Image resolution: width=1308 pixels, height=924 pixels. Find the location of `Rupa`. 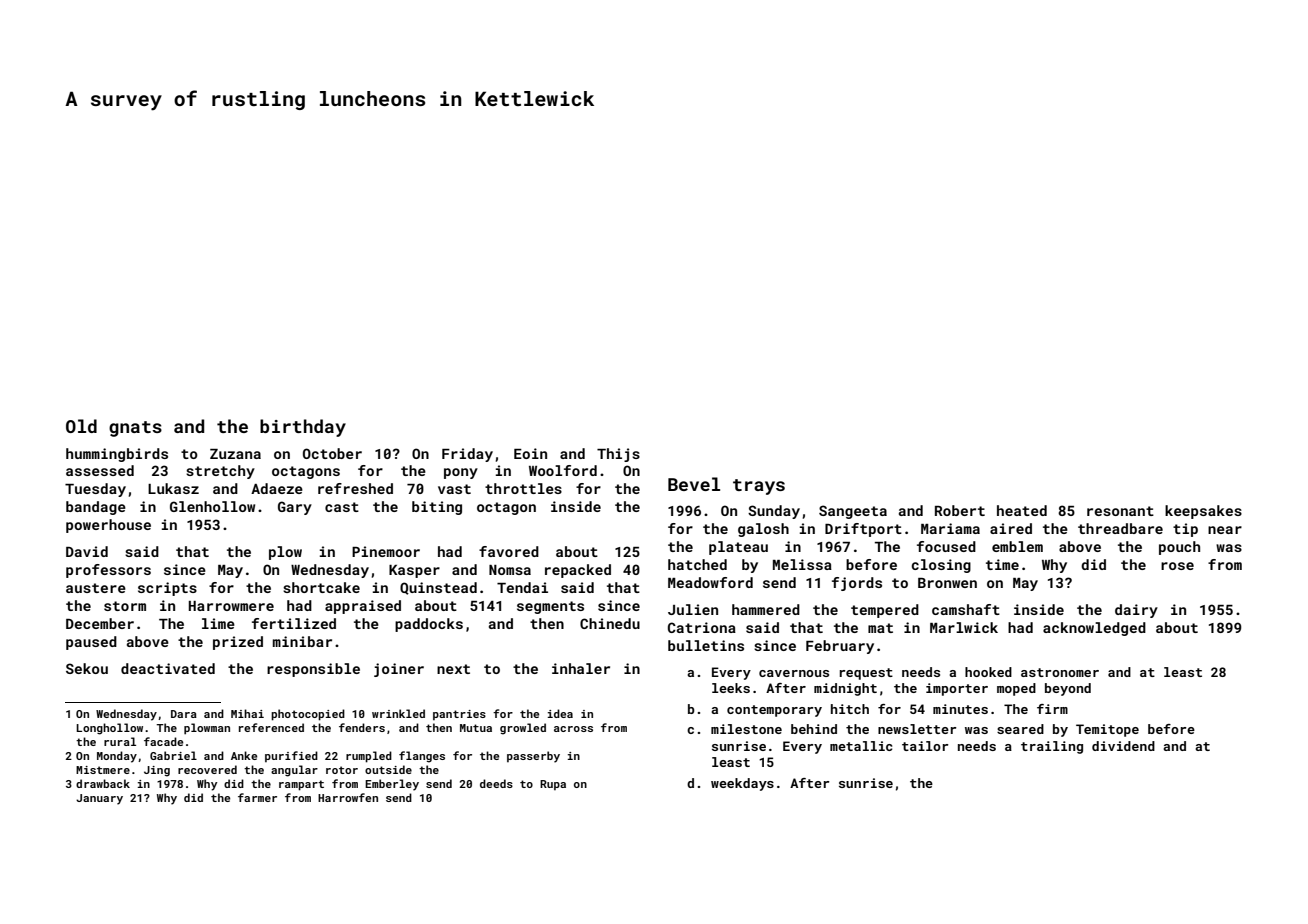

Rupa is located at coordinates (553, 785).
